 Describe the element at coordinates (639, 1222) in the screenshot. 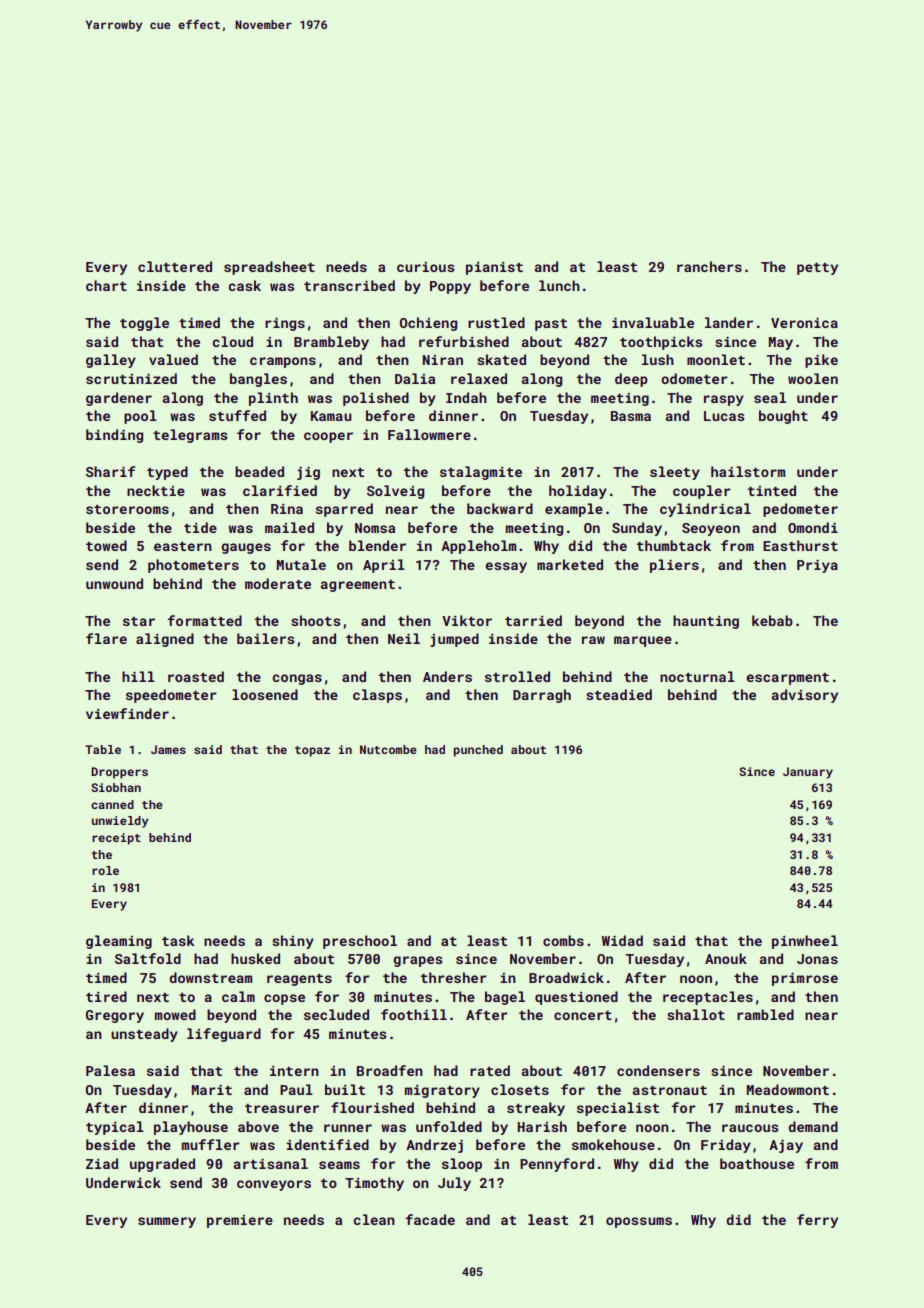

I see `opossums` at that location.
